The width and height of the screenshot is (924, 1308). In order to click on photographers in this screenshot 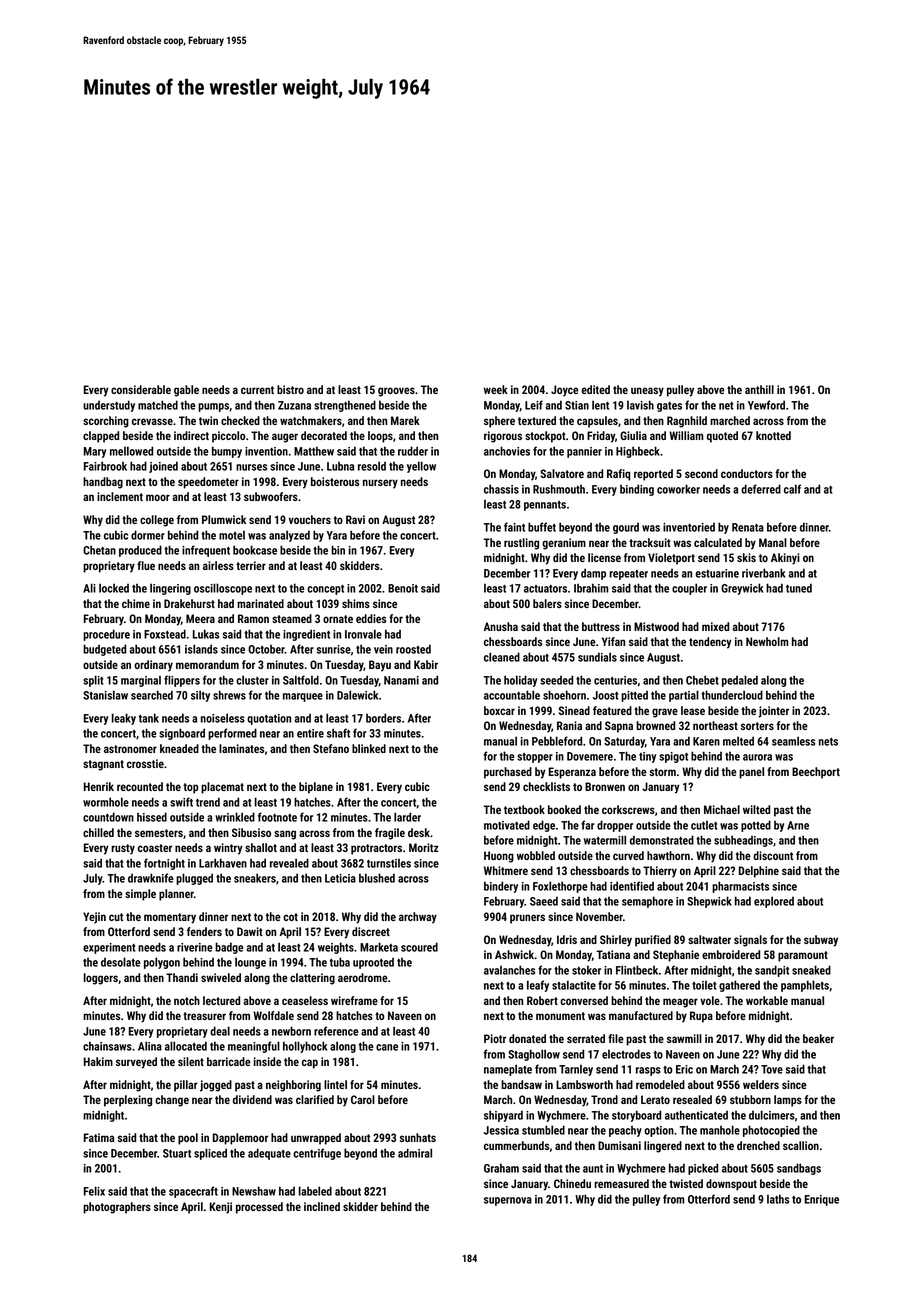, I will do `click(117, 1208)`.
